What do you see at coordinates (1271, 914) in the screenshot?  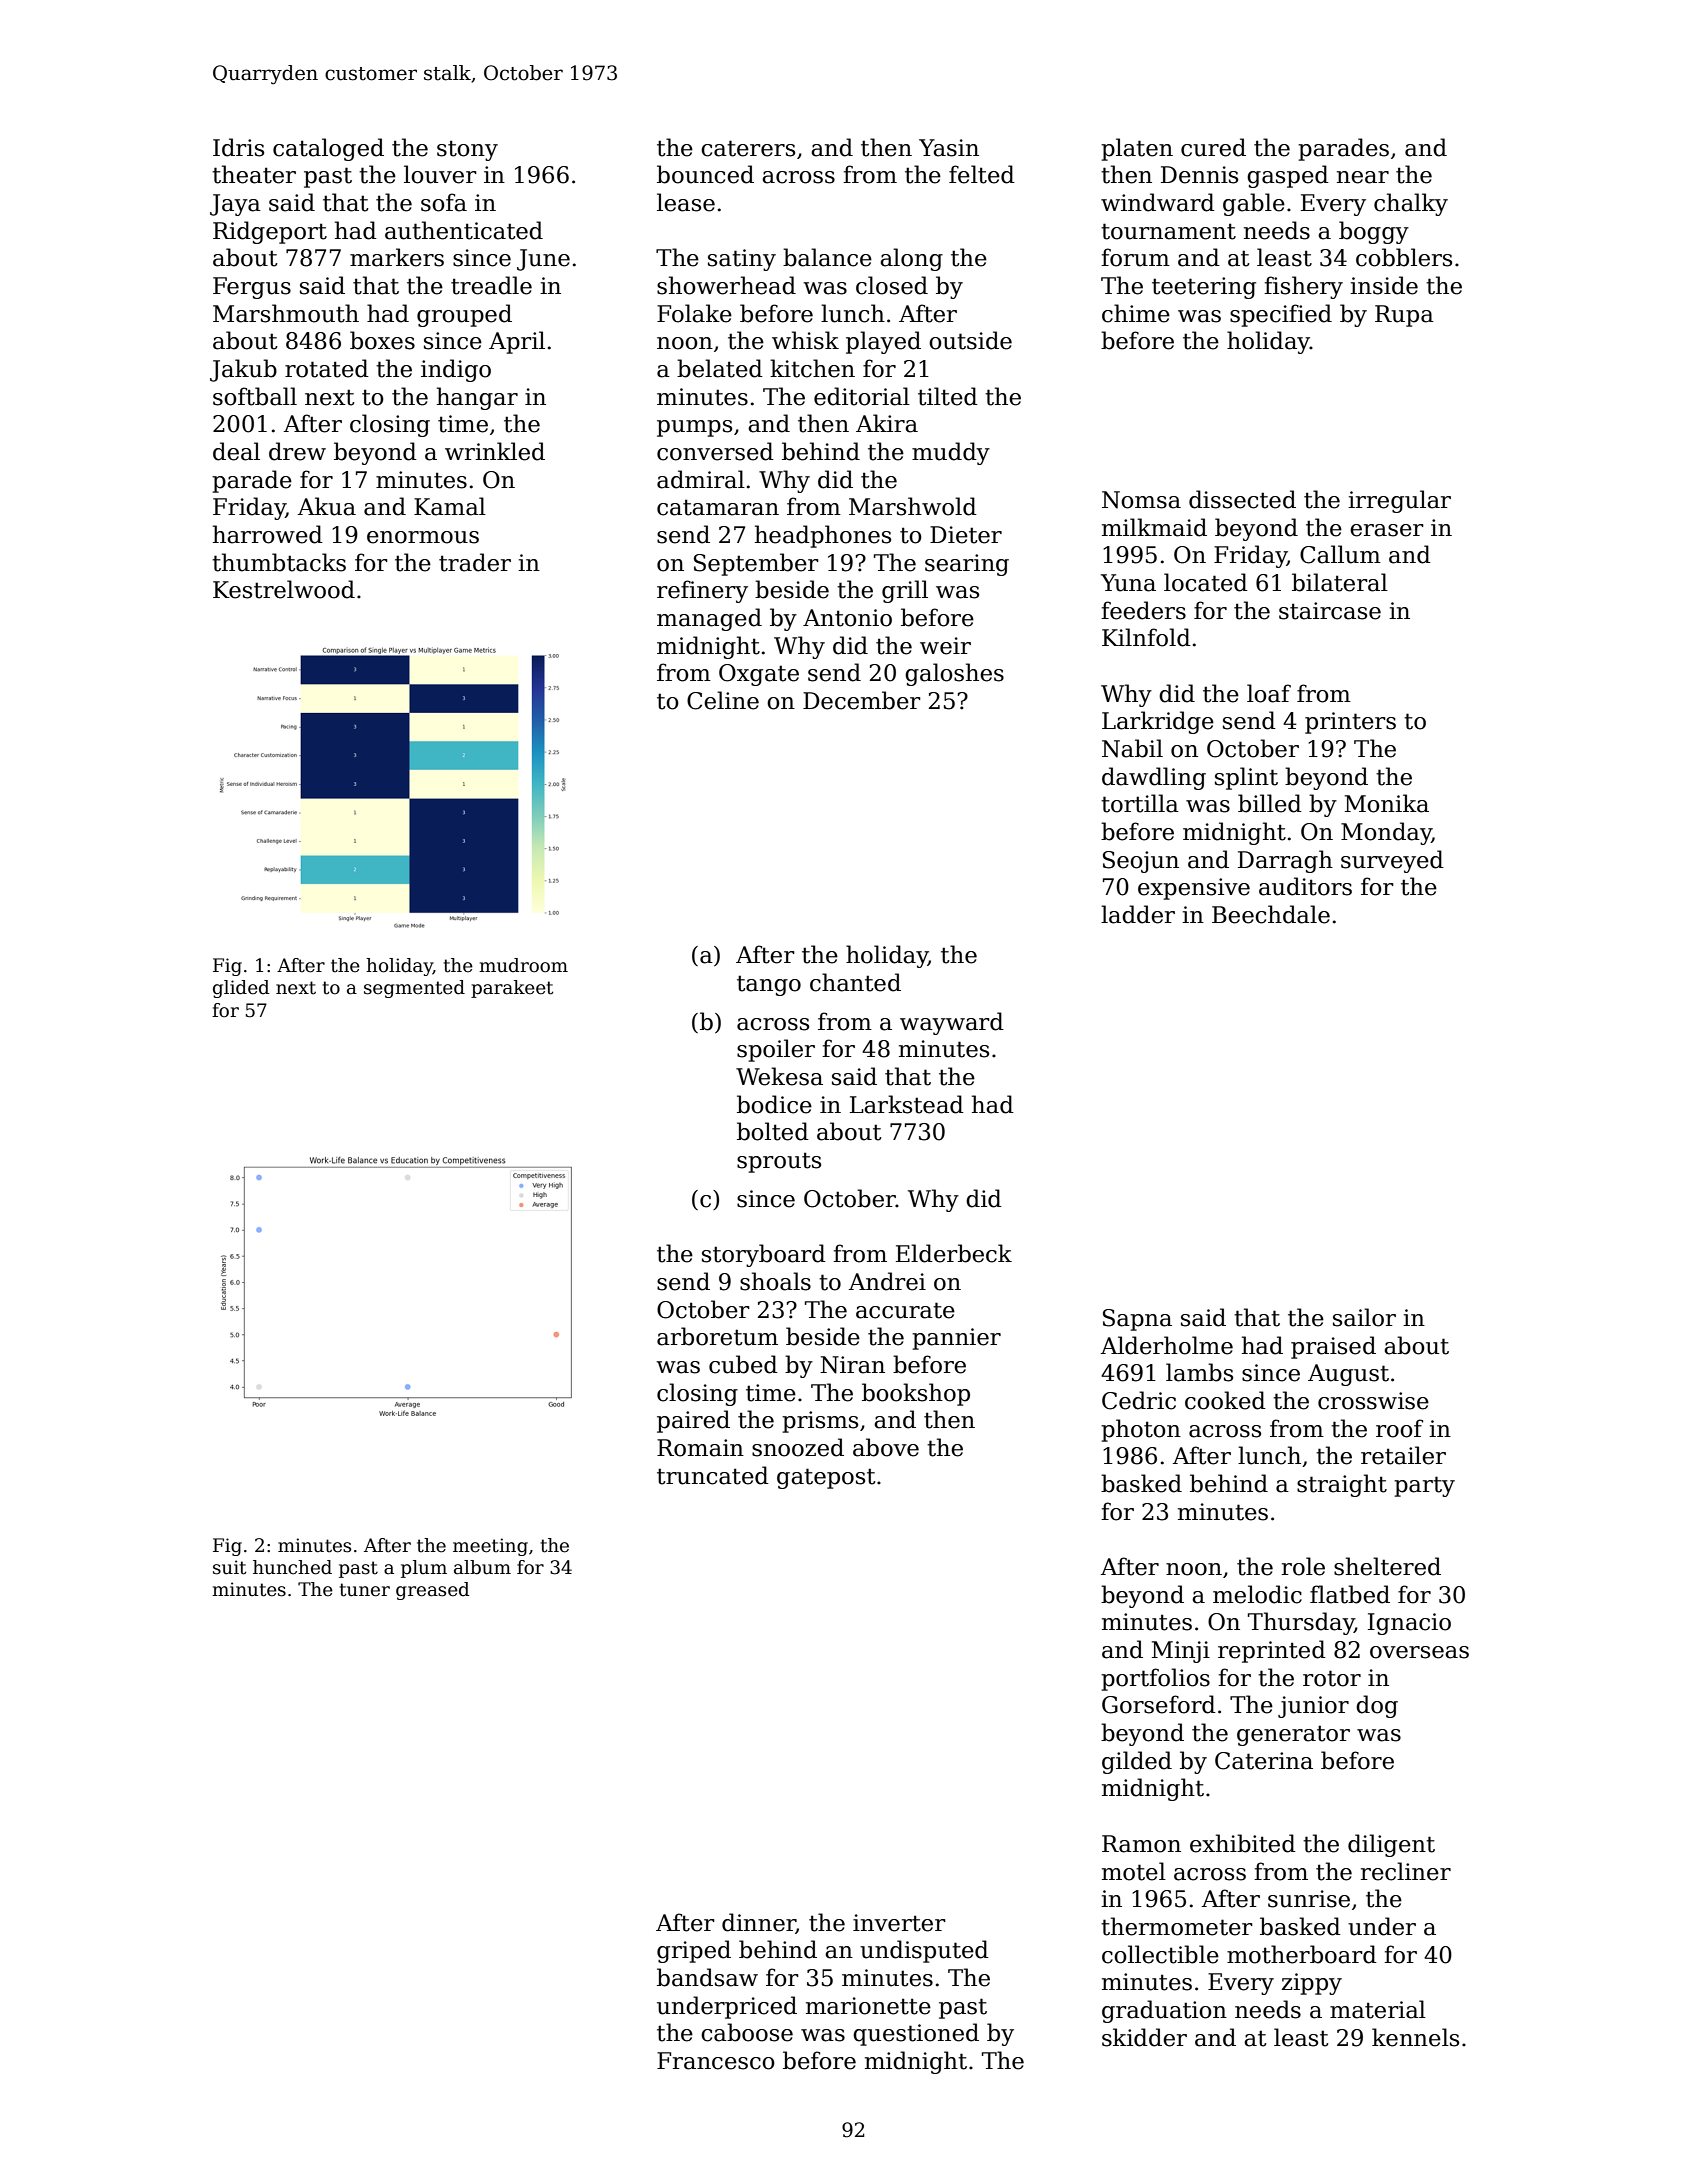 I see `Beechdale` at bounding box center [1271, 914].
